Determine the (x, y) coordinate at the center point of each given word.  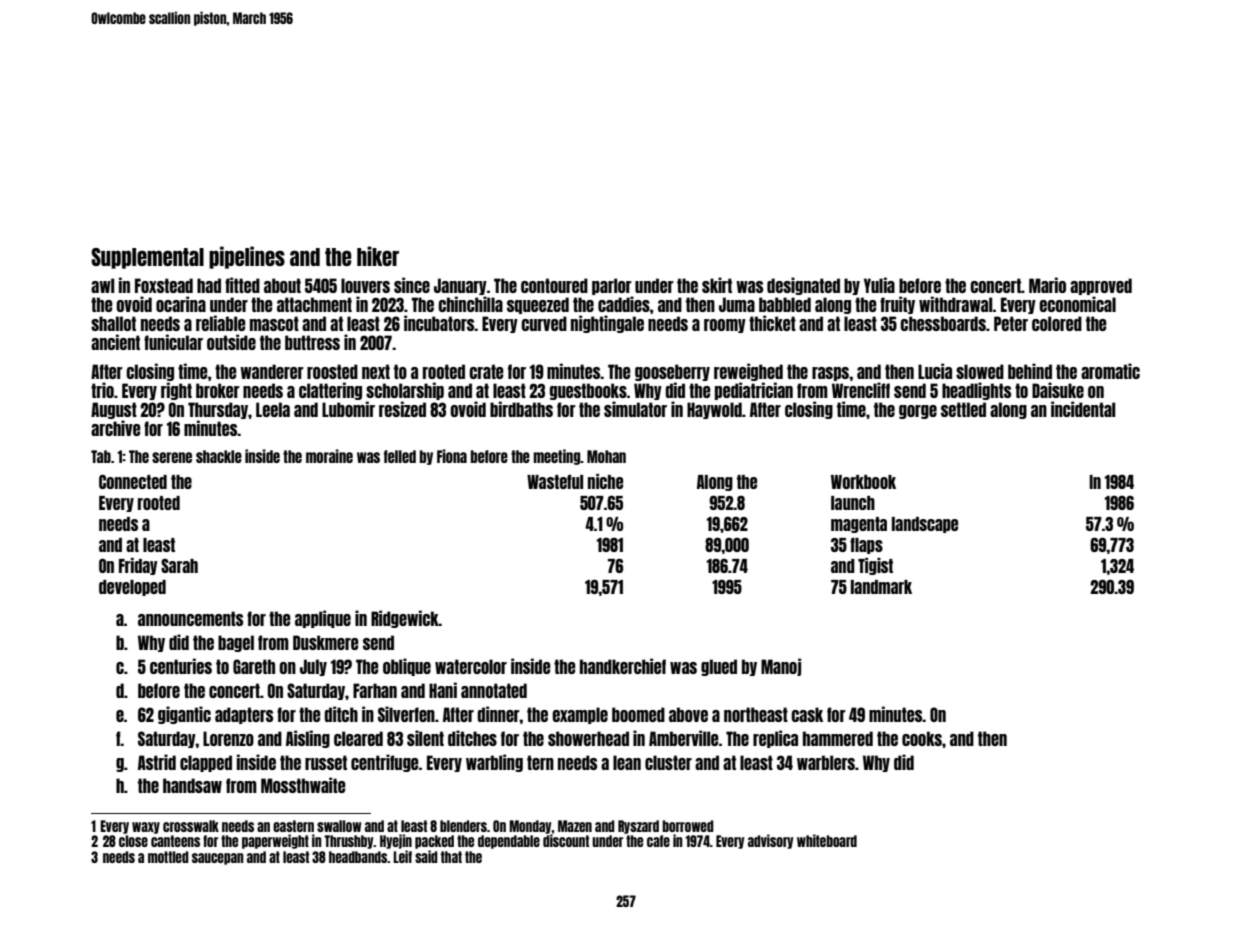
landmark (881, 587)
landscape (925, 525)
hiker (378, 256)
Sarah (179, 566)
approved (1101, 286)
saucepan (218, 859)
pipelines (247, 257)
